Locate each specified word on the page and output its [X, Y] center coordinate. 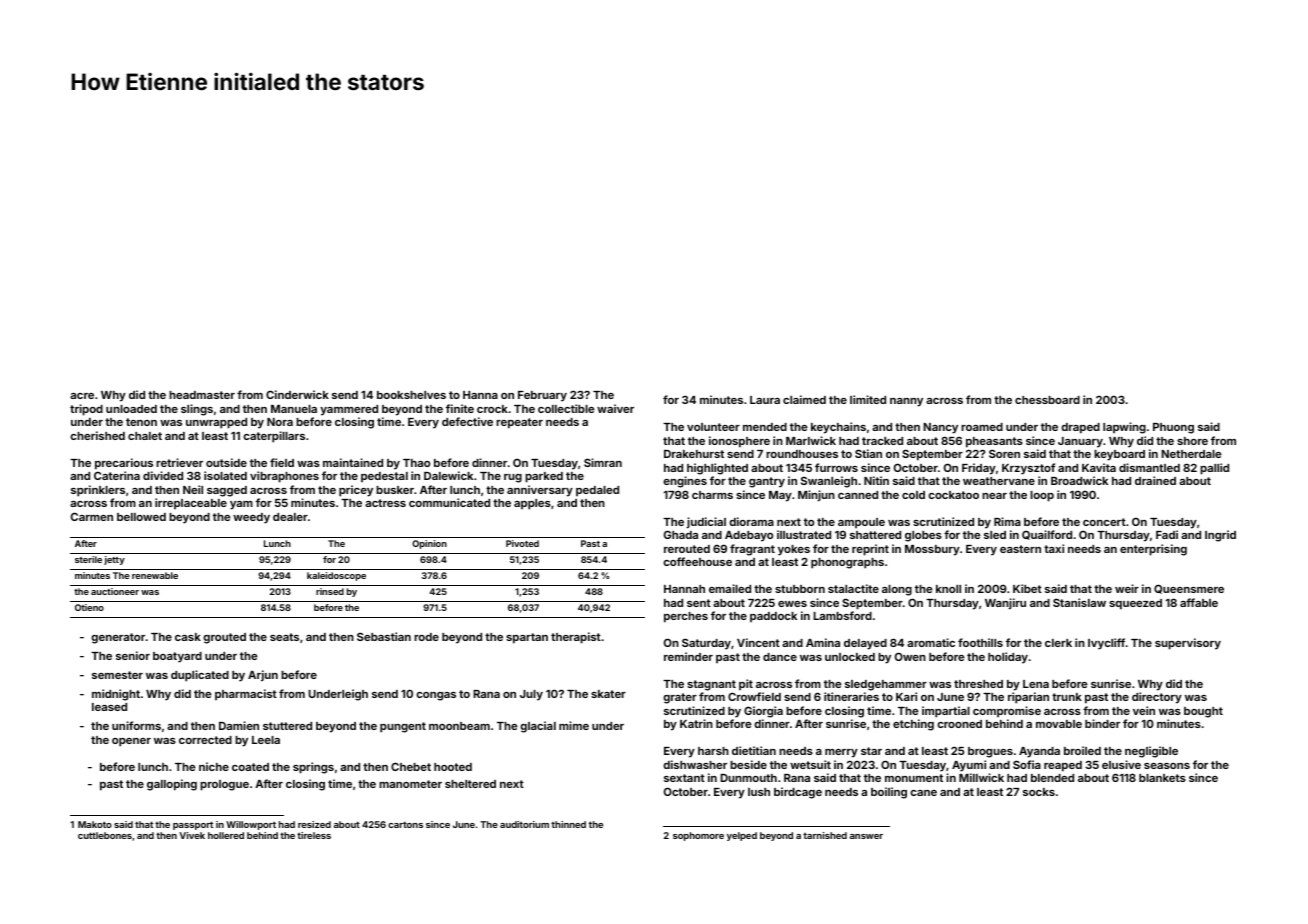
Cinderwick [297, 394]
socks [1039, 792]
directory [1157, 698]
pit [746, 685]
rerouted [687, 549]
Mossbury [932, 550]
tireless [314, 835]
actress [385, 503]
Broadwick [1079, 480]
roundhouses [802, 454]
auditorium [524, 824]
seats [284, 637]
